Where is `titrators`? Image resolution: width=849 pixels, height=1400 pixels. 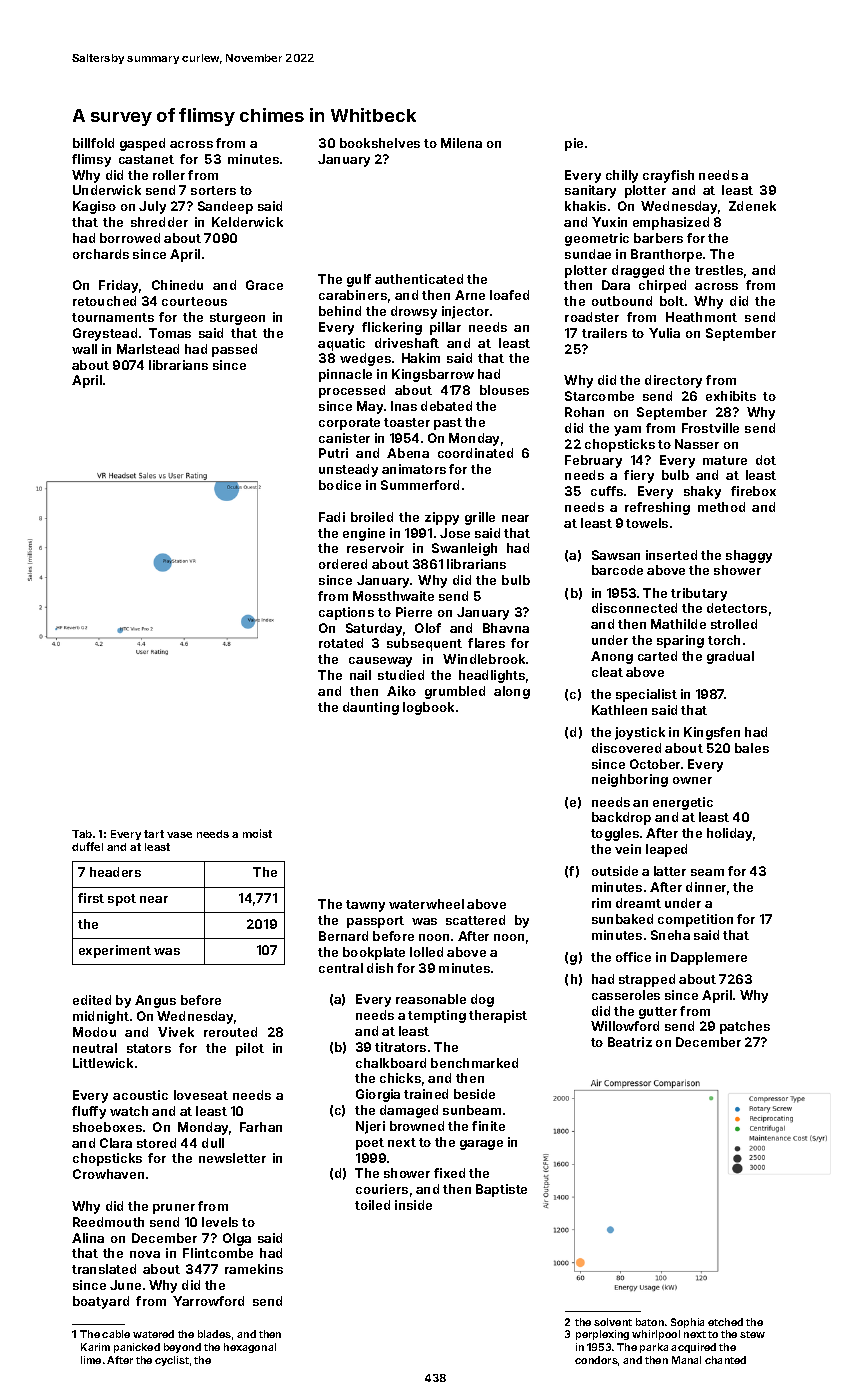 titrators is located at coordinates (400, 1047).
